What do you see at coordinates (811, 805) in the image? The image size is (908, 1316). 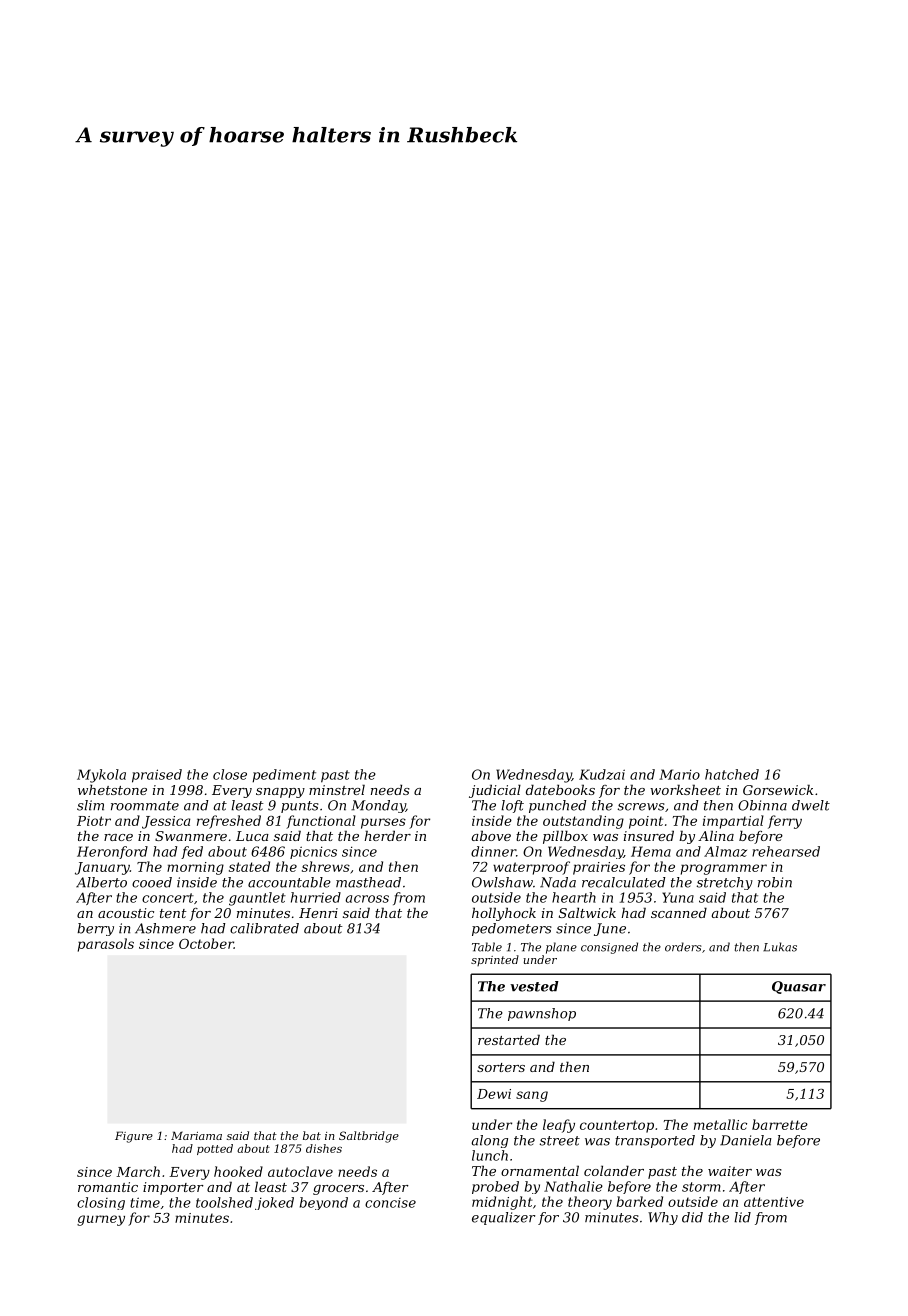 I see `dwelt` at bounding box center [811, 805].
